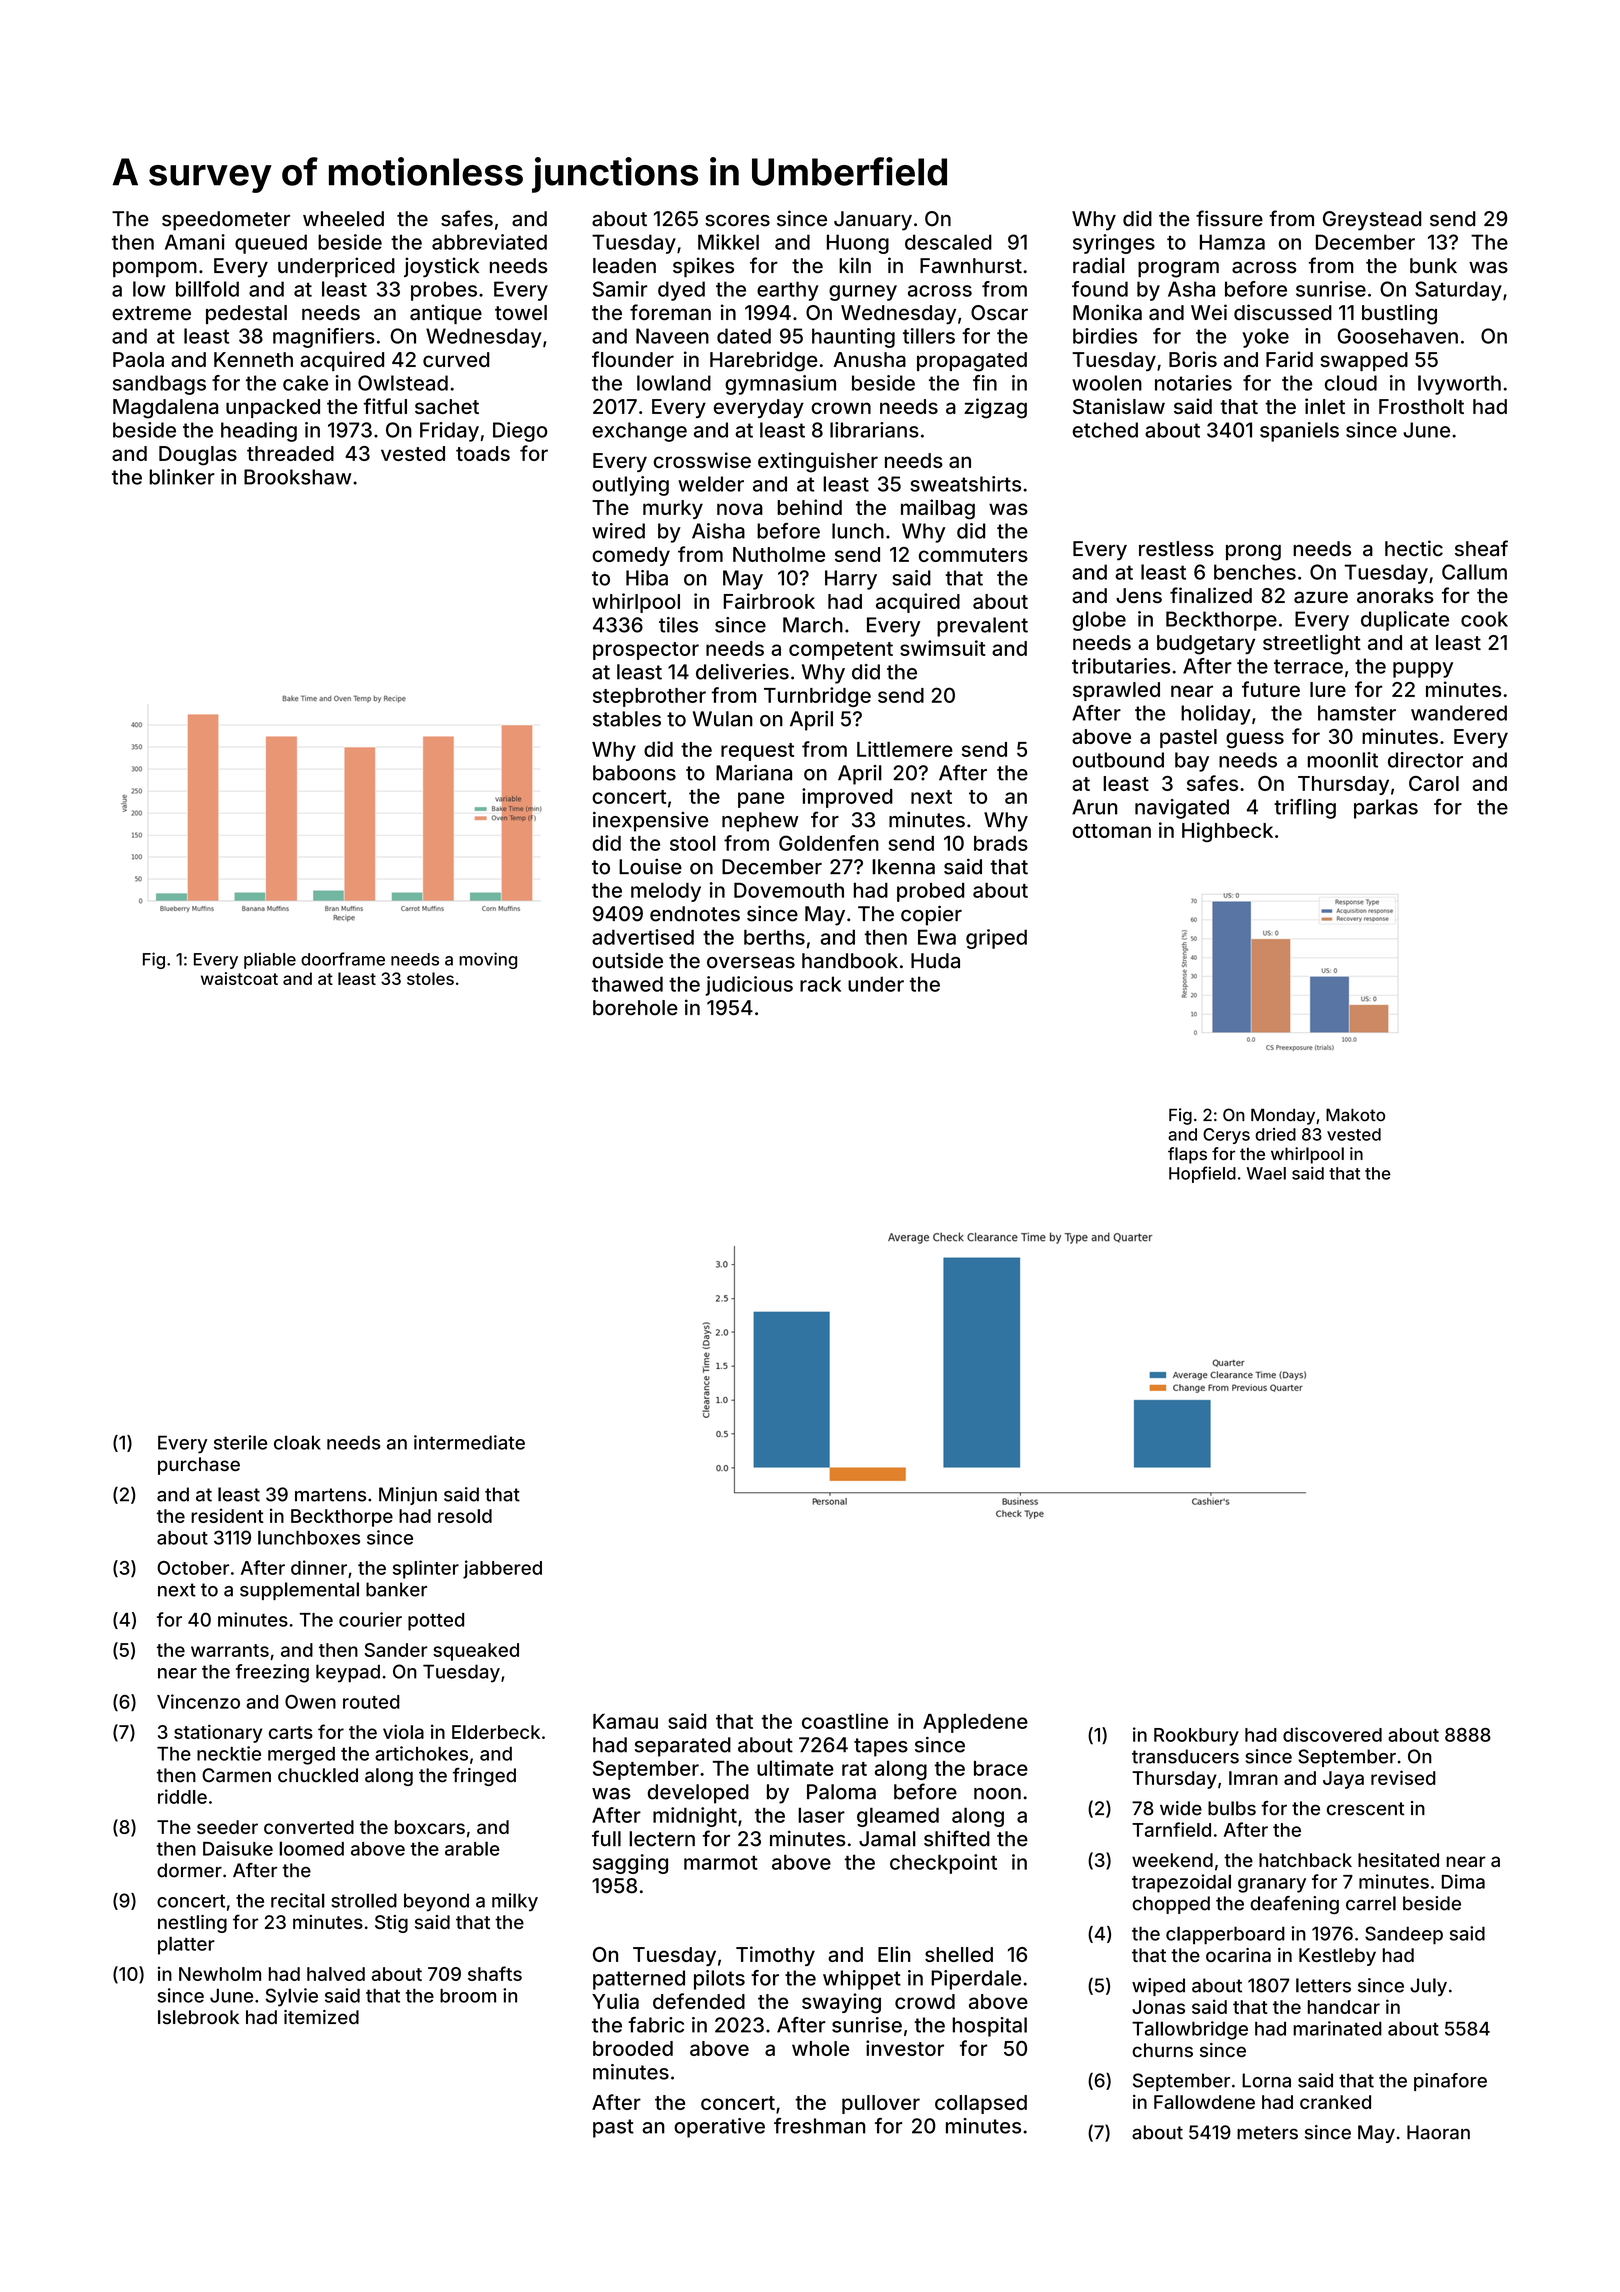 The width and height of the screenshot is (1620, 2292). What do you see at coordinates (1371, 1903) in the screenshot?
I see `carrel` at bounding box center [1371, 1903].
